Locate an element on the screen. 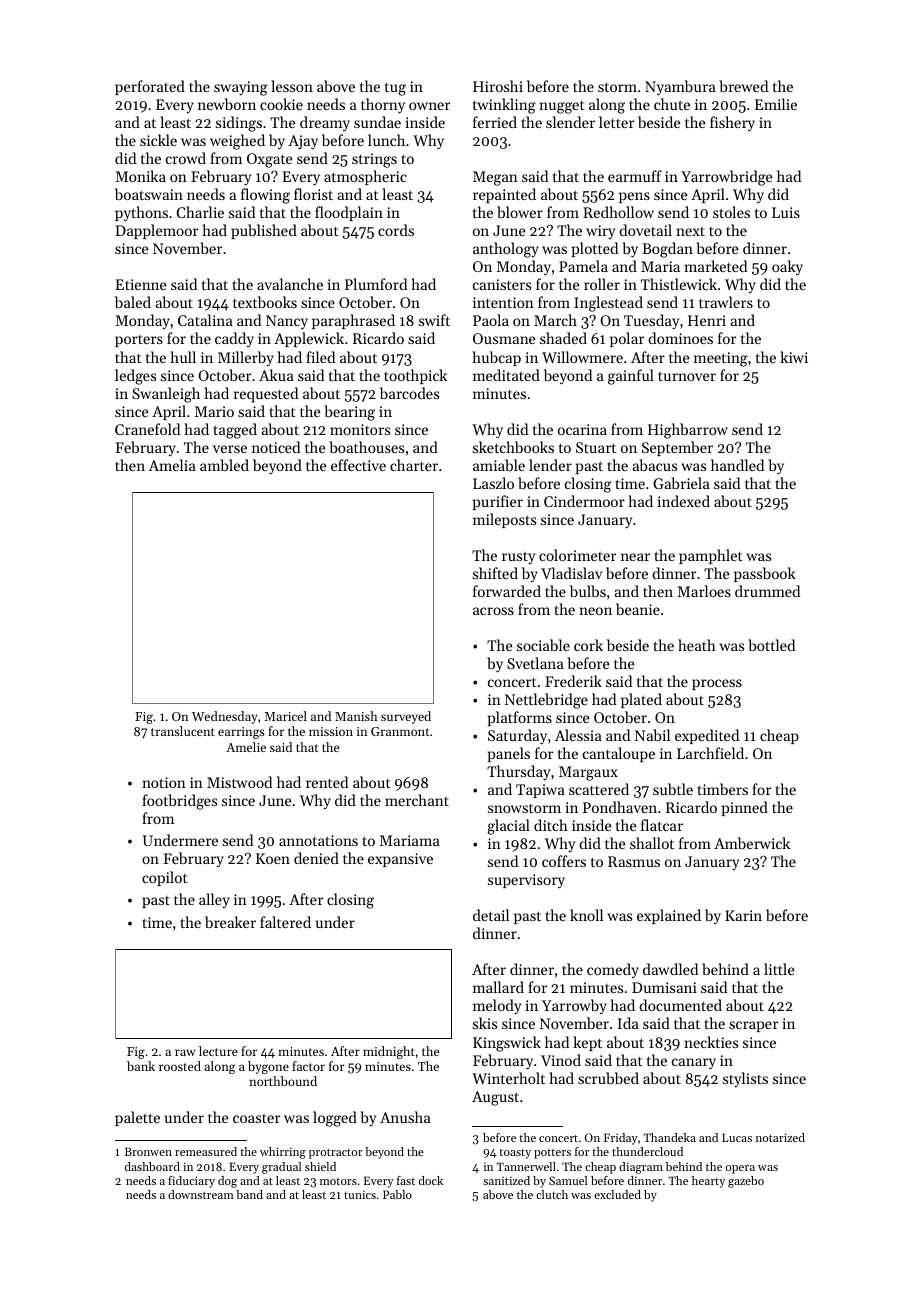 This screenshot has width=924, height=1308. meeting is located at coordinates (721, 359).
